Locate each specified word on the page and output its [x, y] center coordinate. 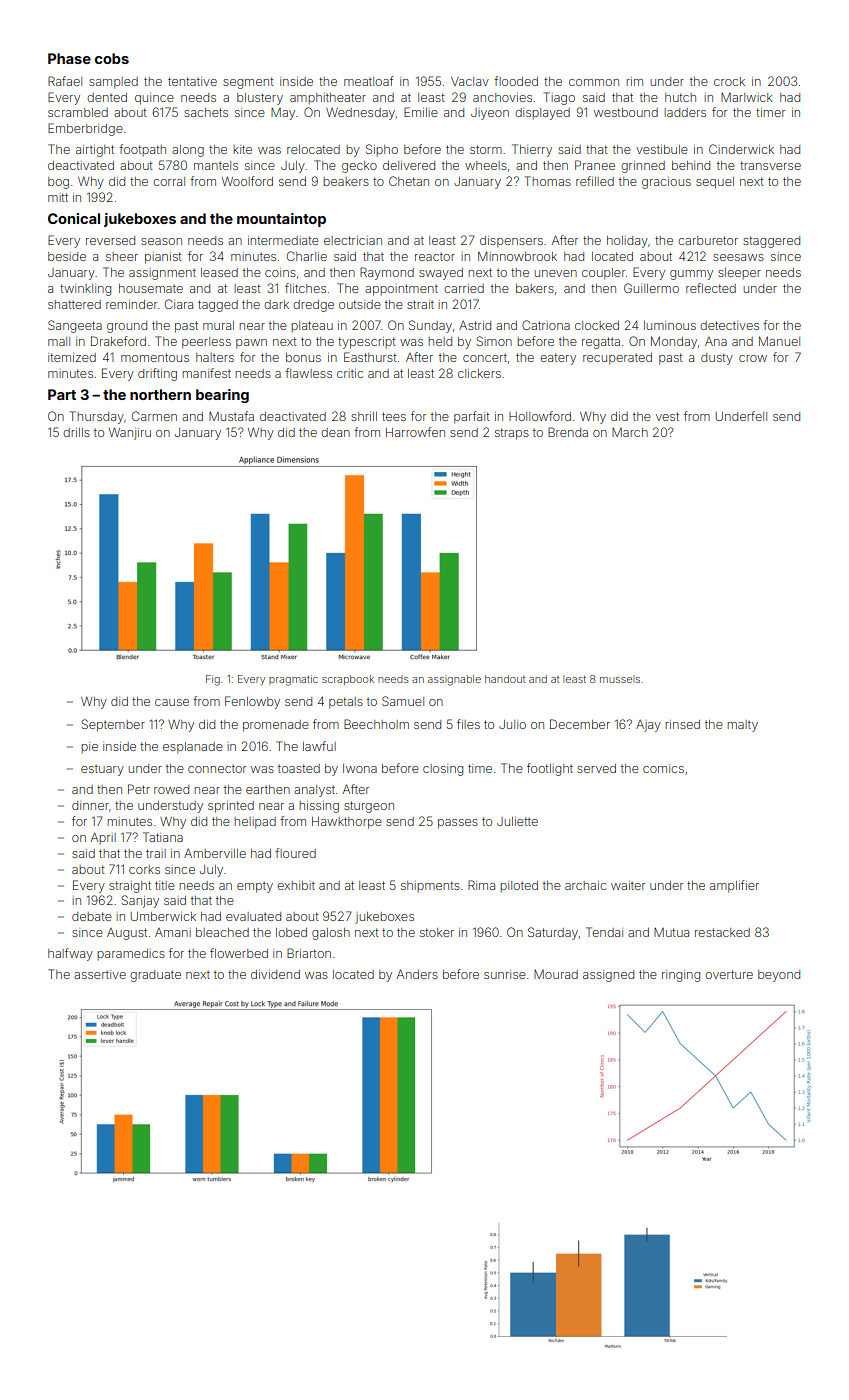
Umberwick [163, 916]
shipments [430, 886]
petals [346, 703]
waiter [628, 885]
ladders [685, 112]
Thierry [532, 150]
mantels [216, 165]
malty [742, 726]
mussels [620, 679]
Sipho [382, 150]
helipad [255, 823]
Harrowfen [415, 432]
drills [76, 432]
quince [154, 99]
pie [89, 747]
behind [691, 165]
